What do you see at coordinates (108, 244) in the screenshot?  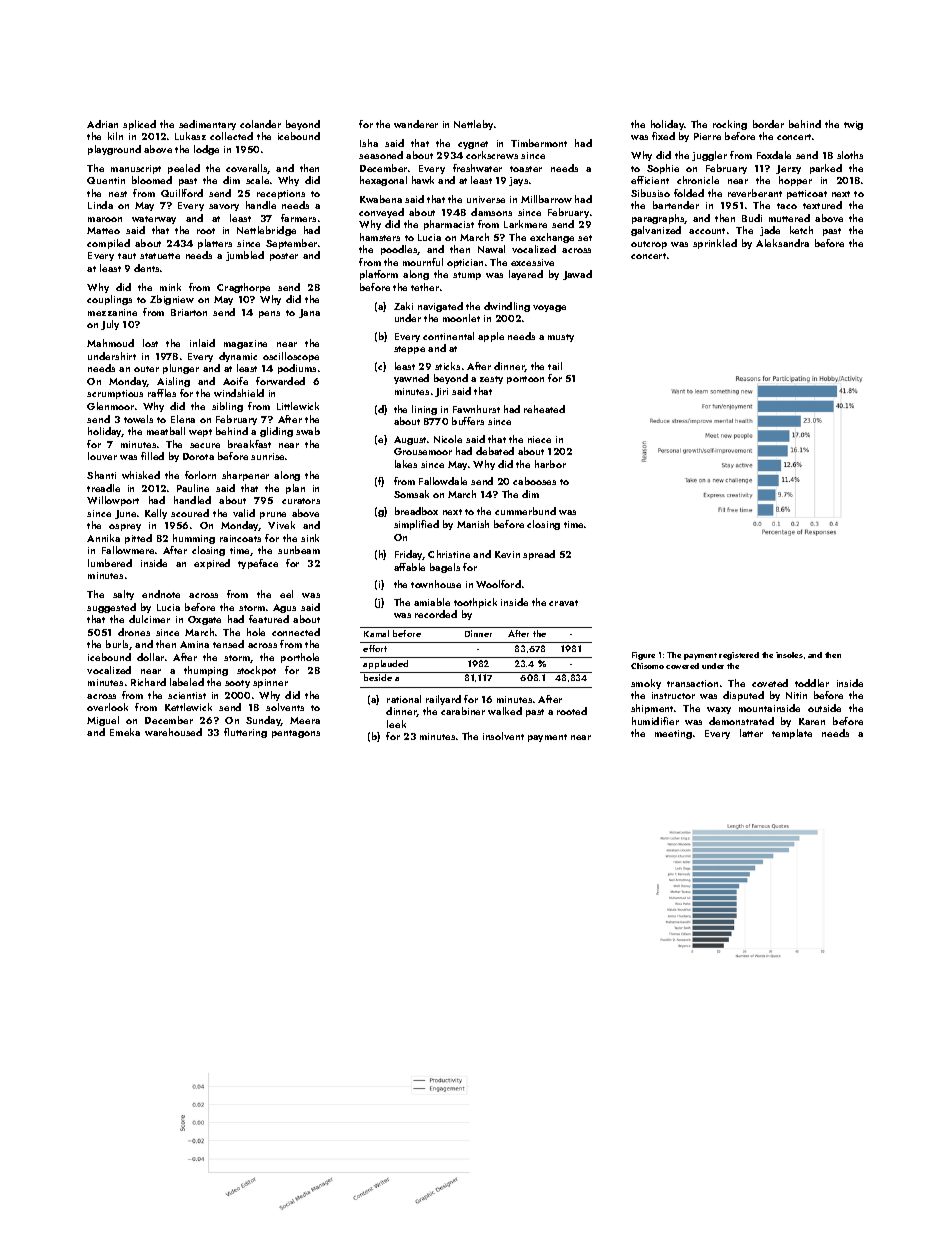 I see `compiled` at bounding box center [108, 244].
